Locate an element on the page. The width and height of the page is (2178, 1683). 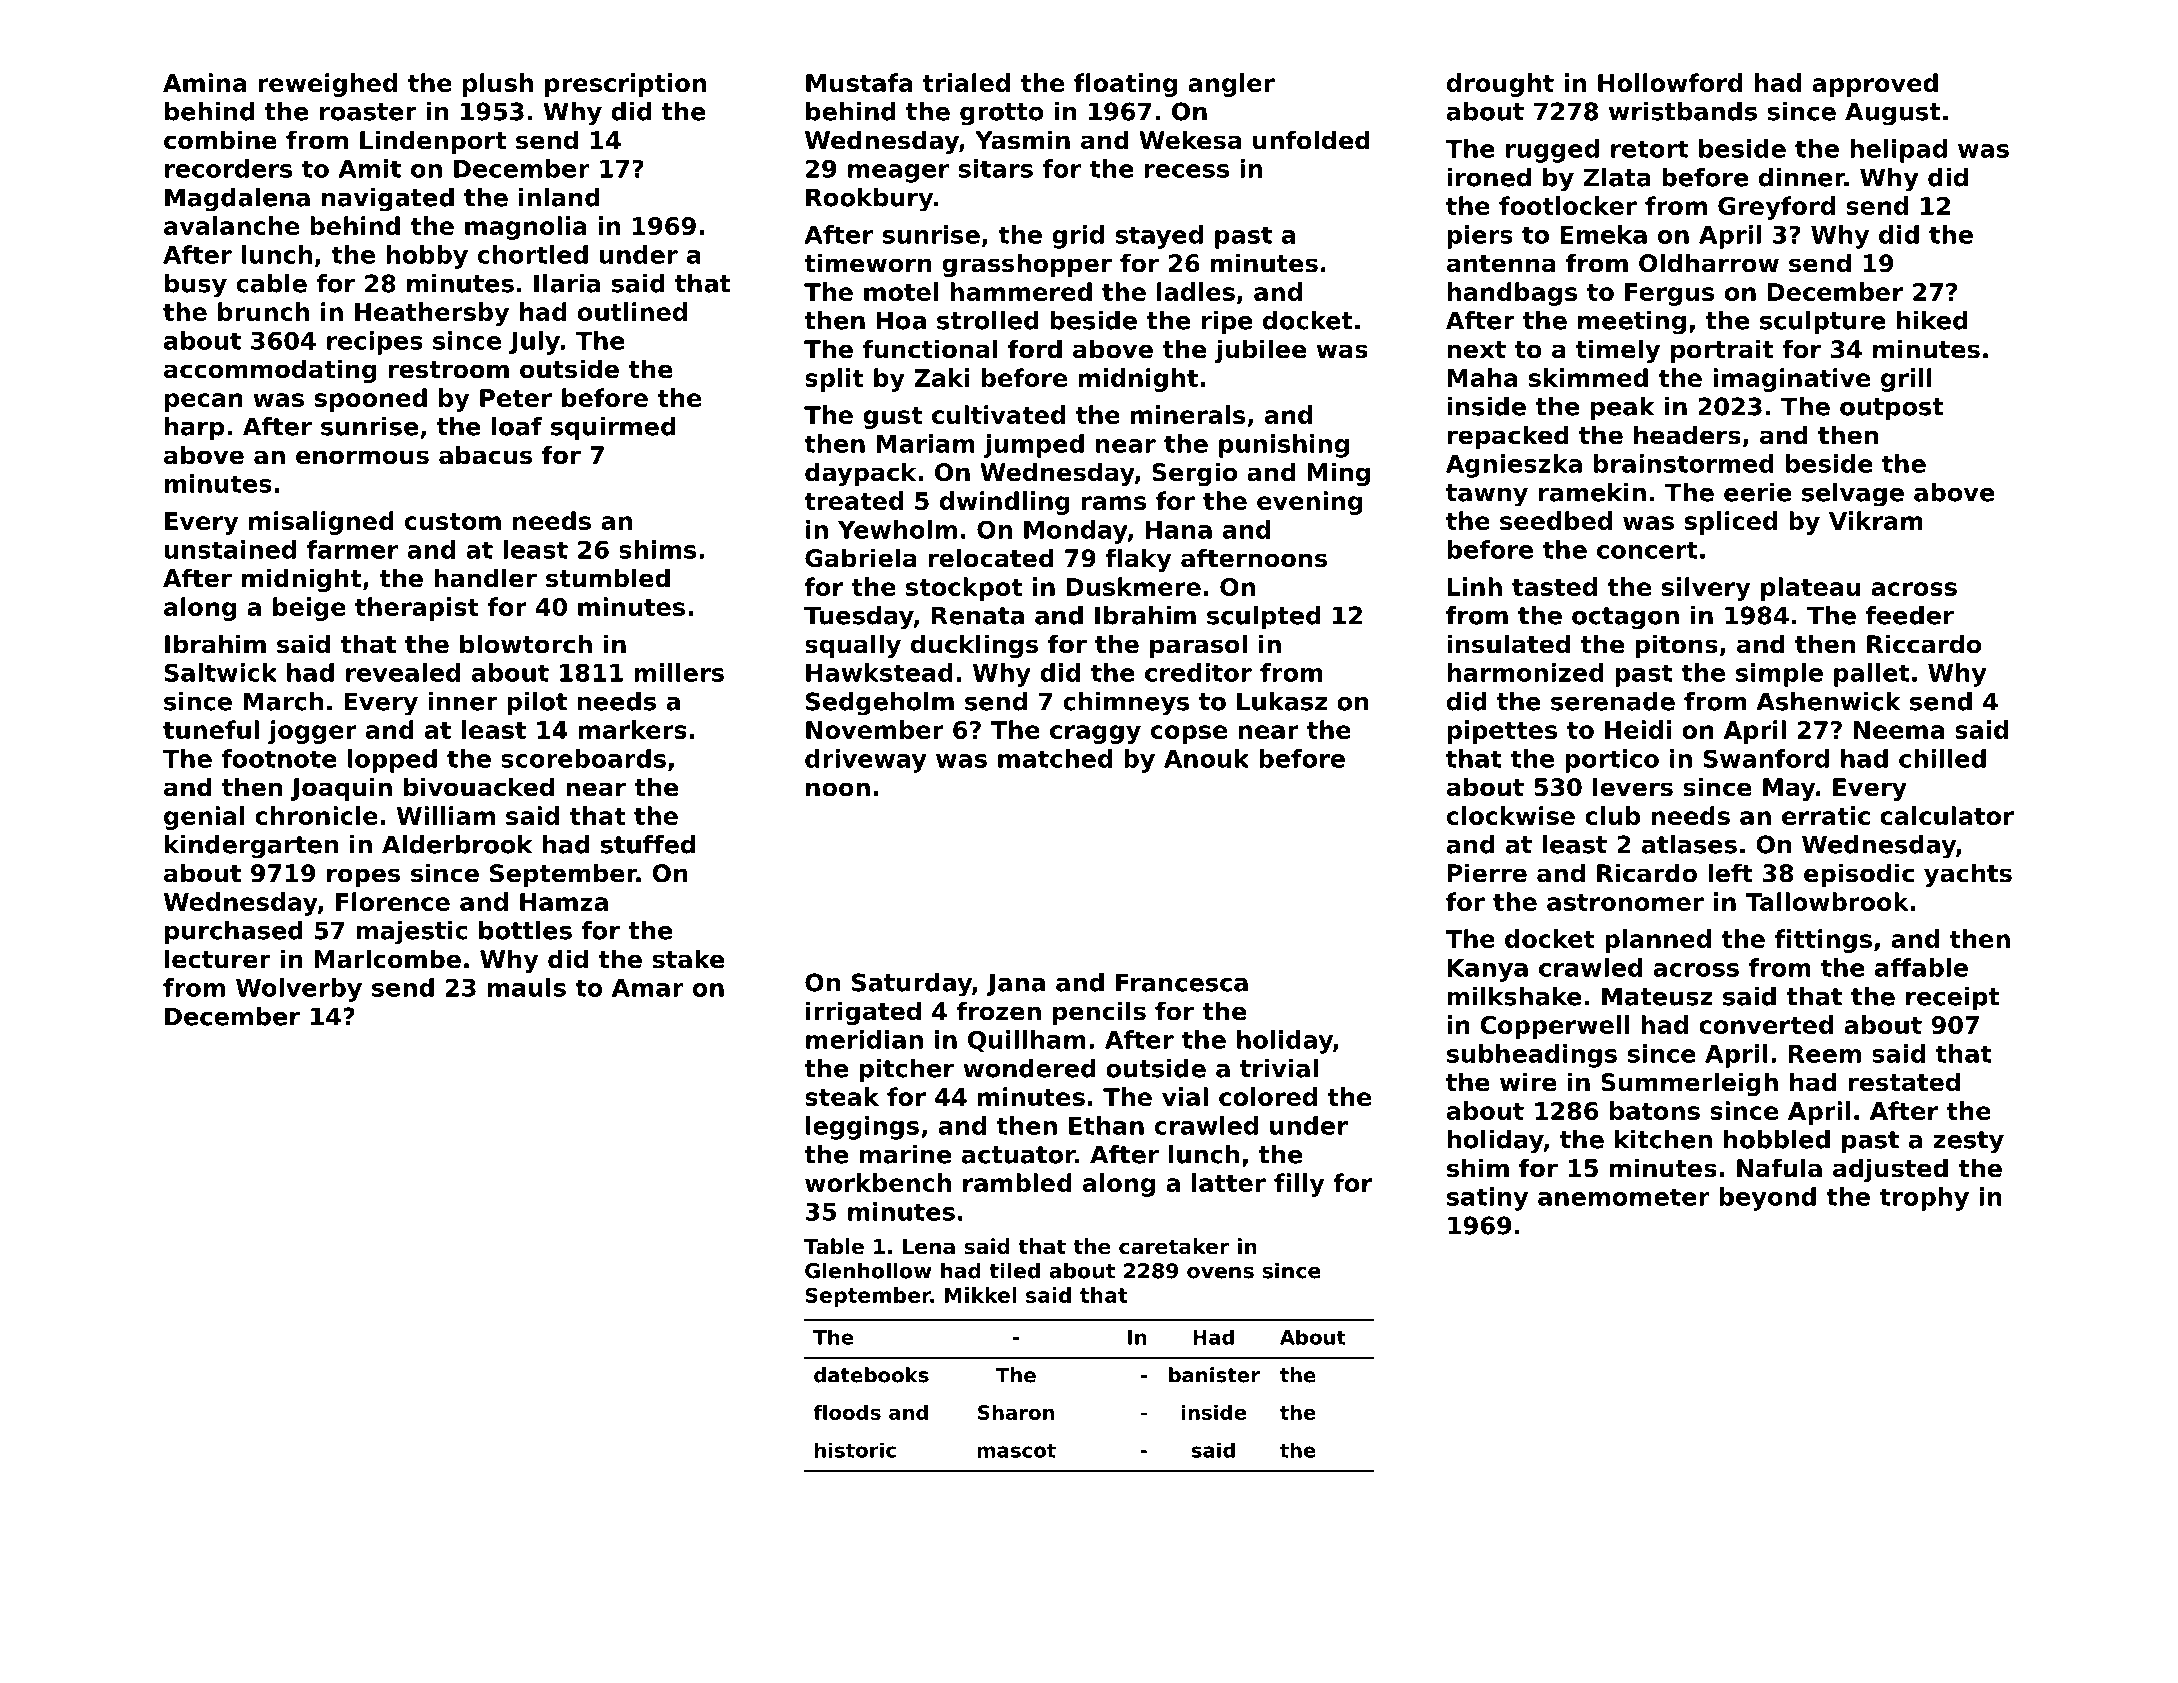
historic is located at coordinates (855, 1450).
